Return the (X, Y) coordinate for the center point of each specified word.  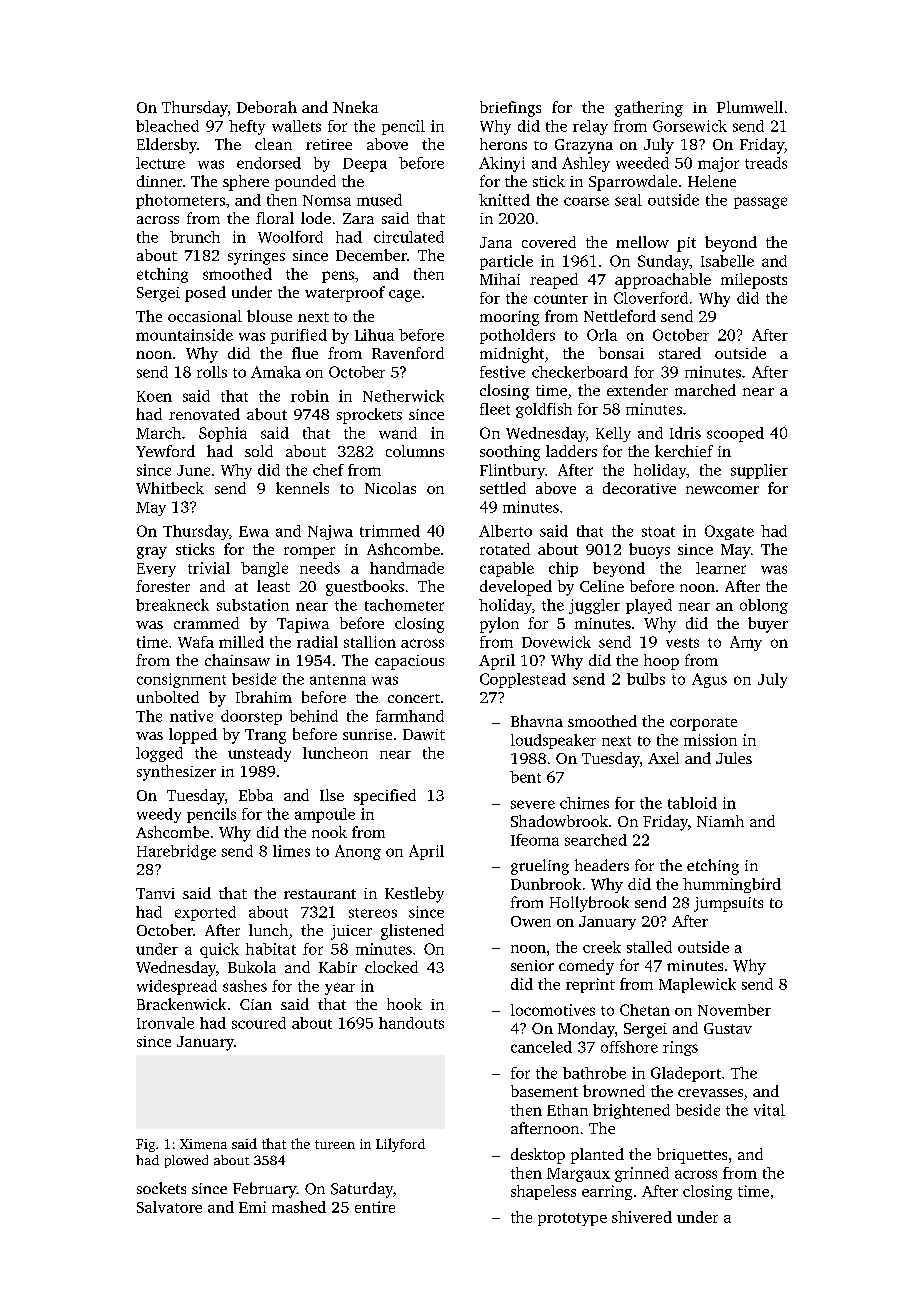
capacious (409, 662)
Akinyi (502, 164)
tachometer (404, 605)
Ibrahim (264, 697)
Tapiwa (303, 625)
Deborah (267, 107)
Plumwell (750, 107)
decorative (639, 488)
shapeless (543, 1192)
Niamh (720, 821)
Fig (145, 1145)
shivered (642, 1217)
